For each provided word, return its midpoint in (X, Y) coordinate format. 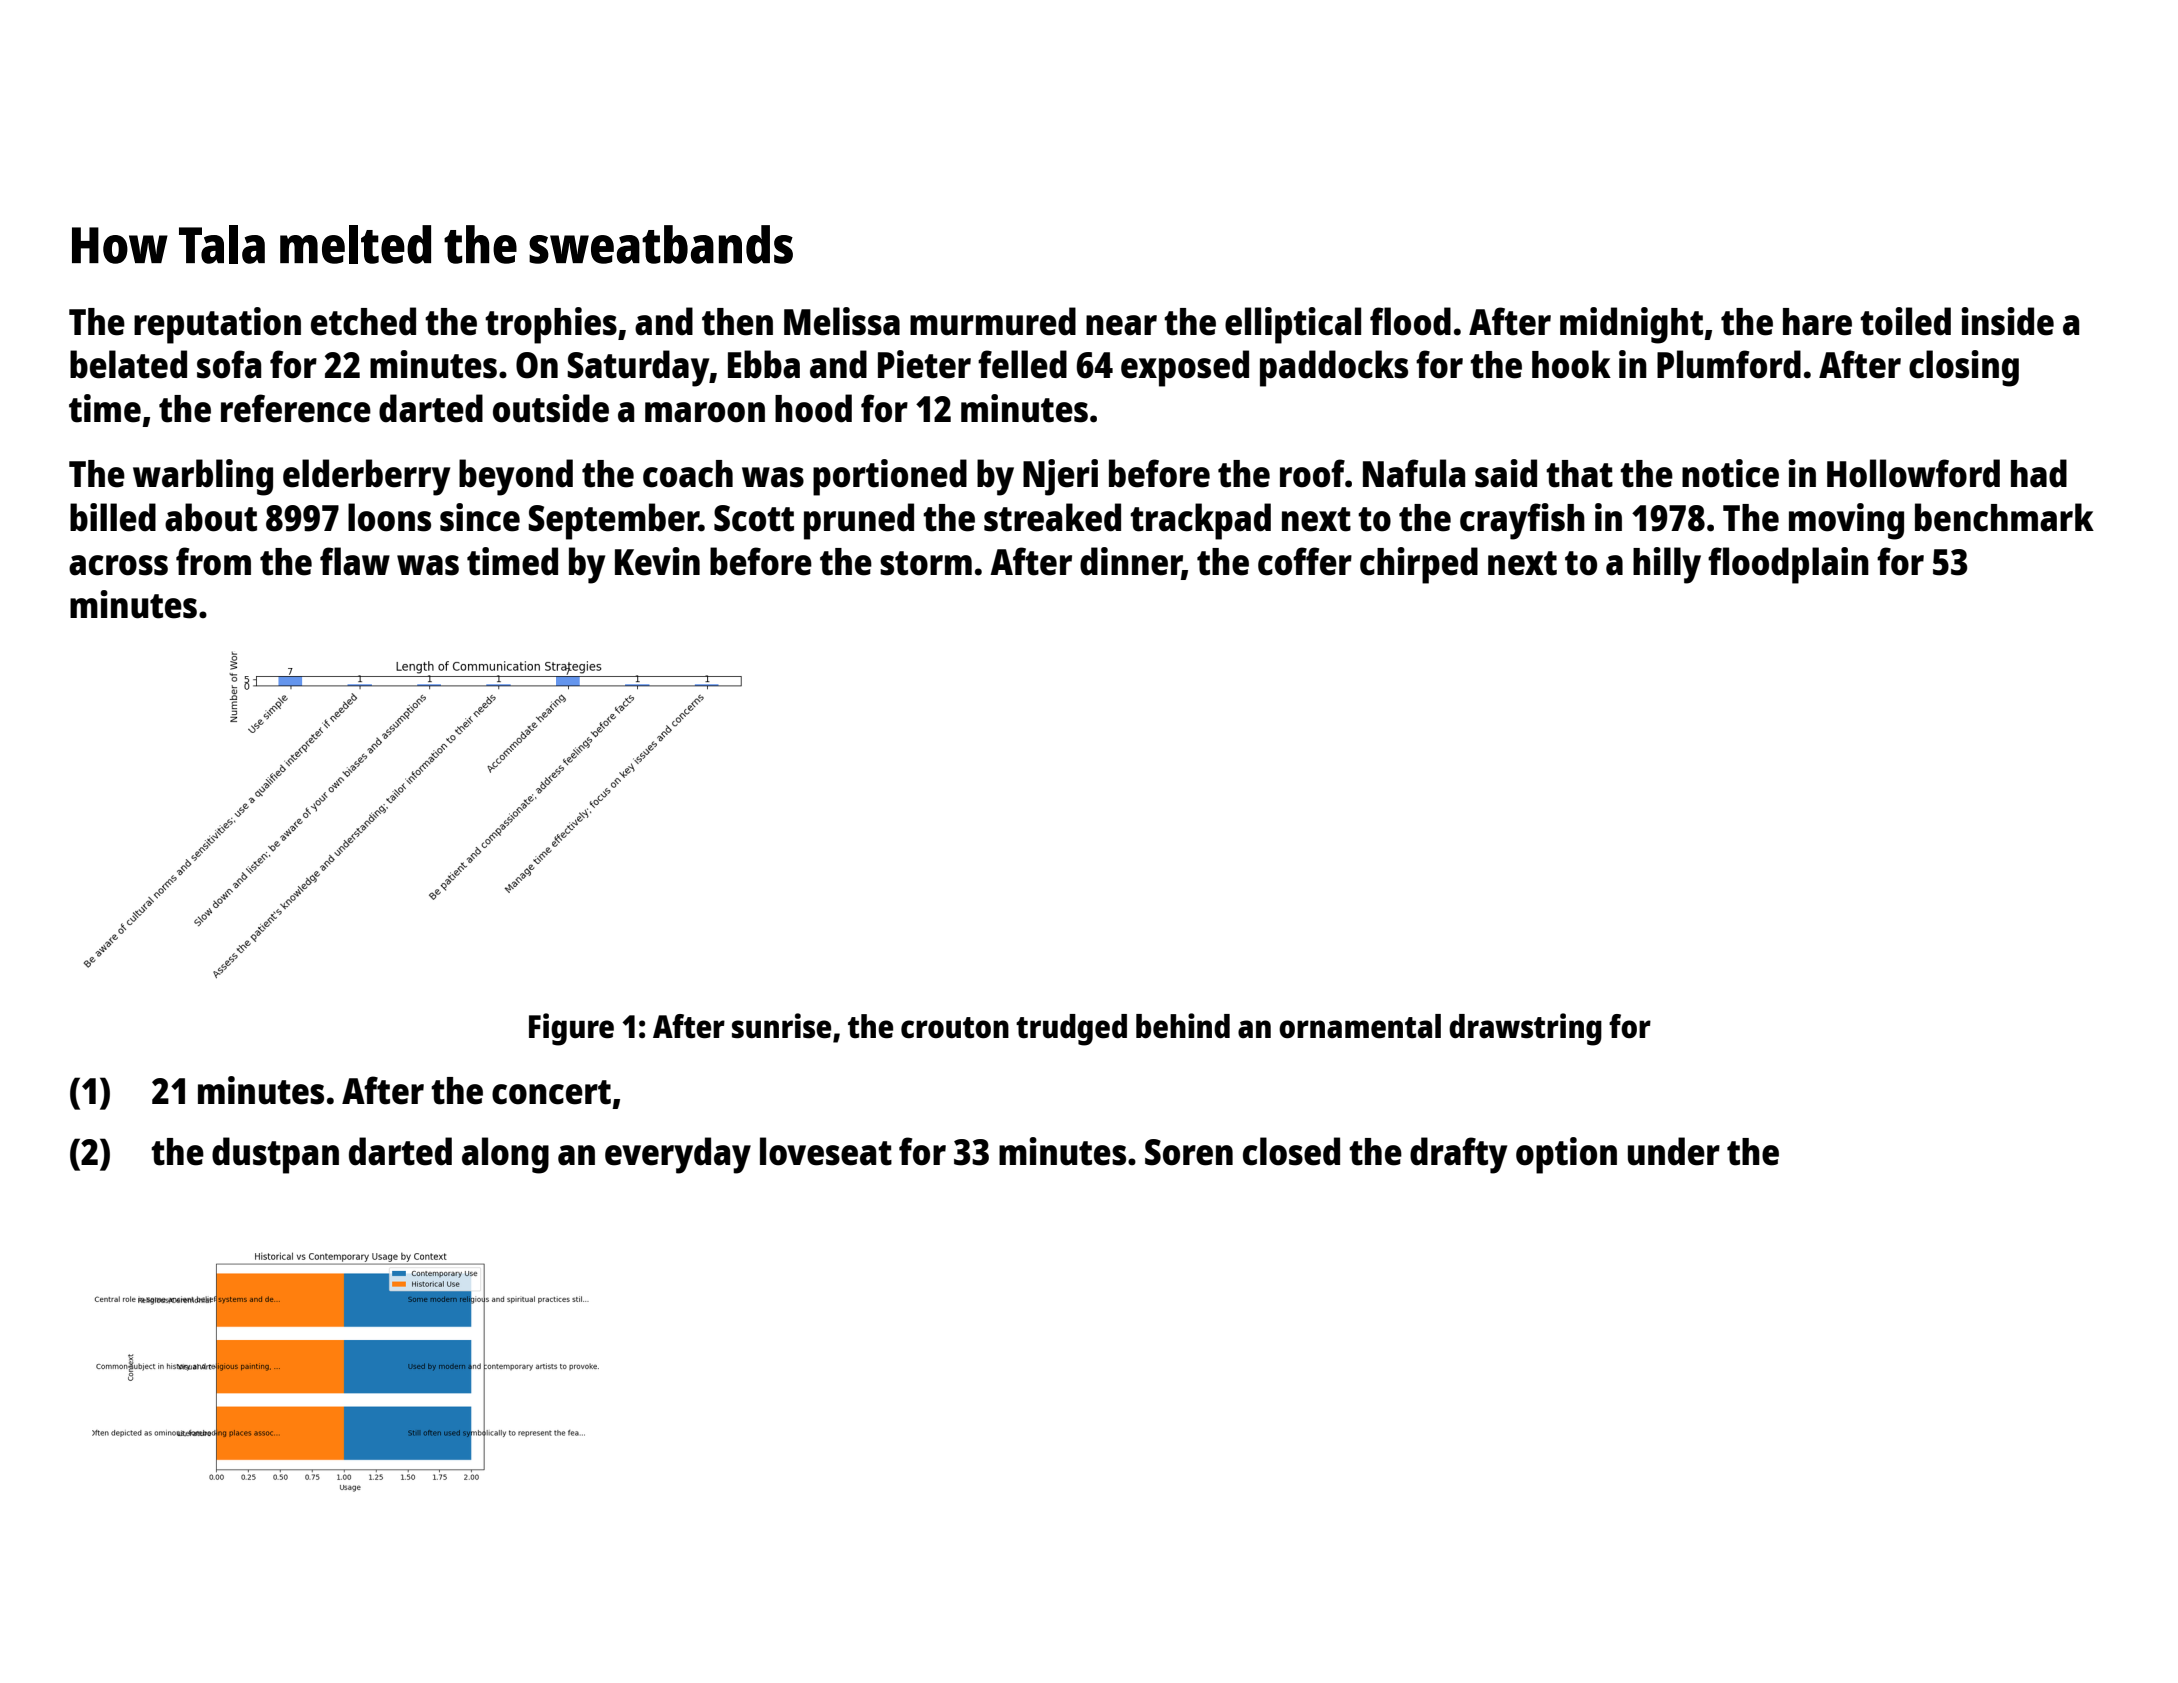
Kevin (657, 561)
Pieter (924, 364)
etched (363, 321)
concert (551, 1092)
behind (1183, 1026)
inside (2008, 321)
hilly (1667, 565)
